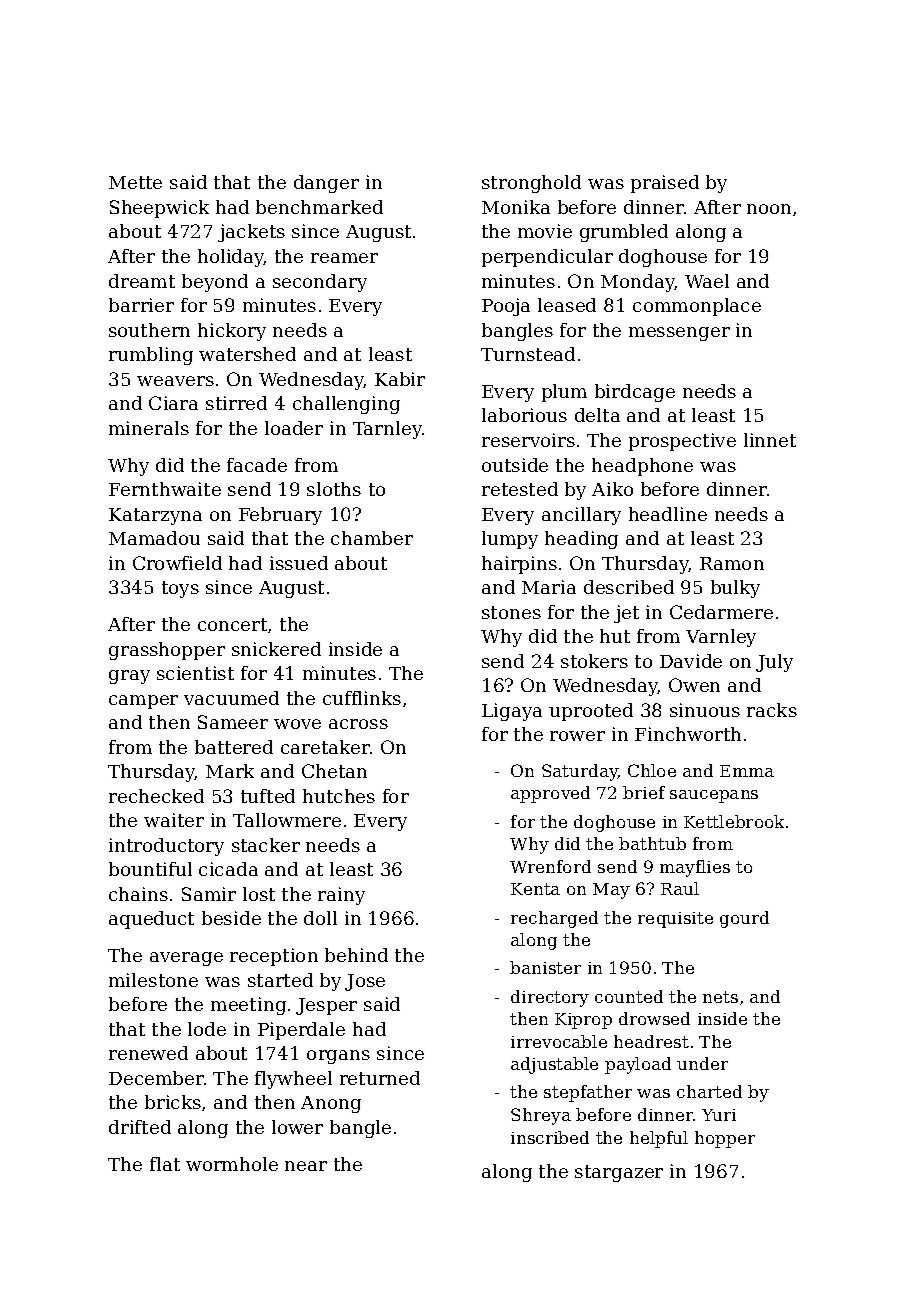  I want to click on flywheel, so click(293, 1080).
